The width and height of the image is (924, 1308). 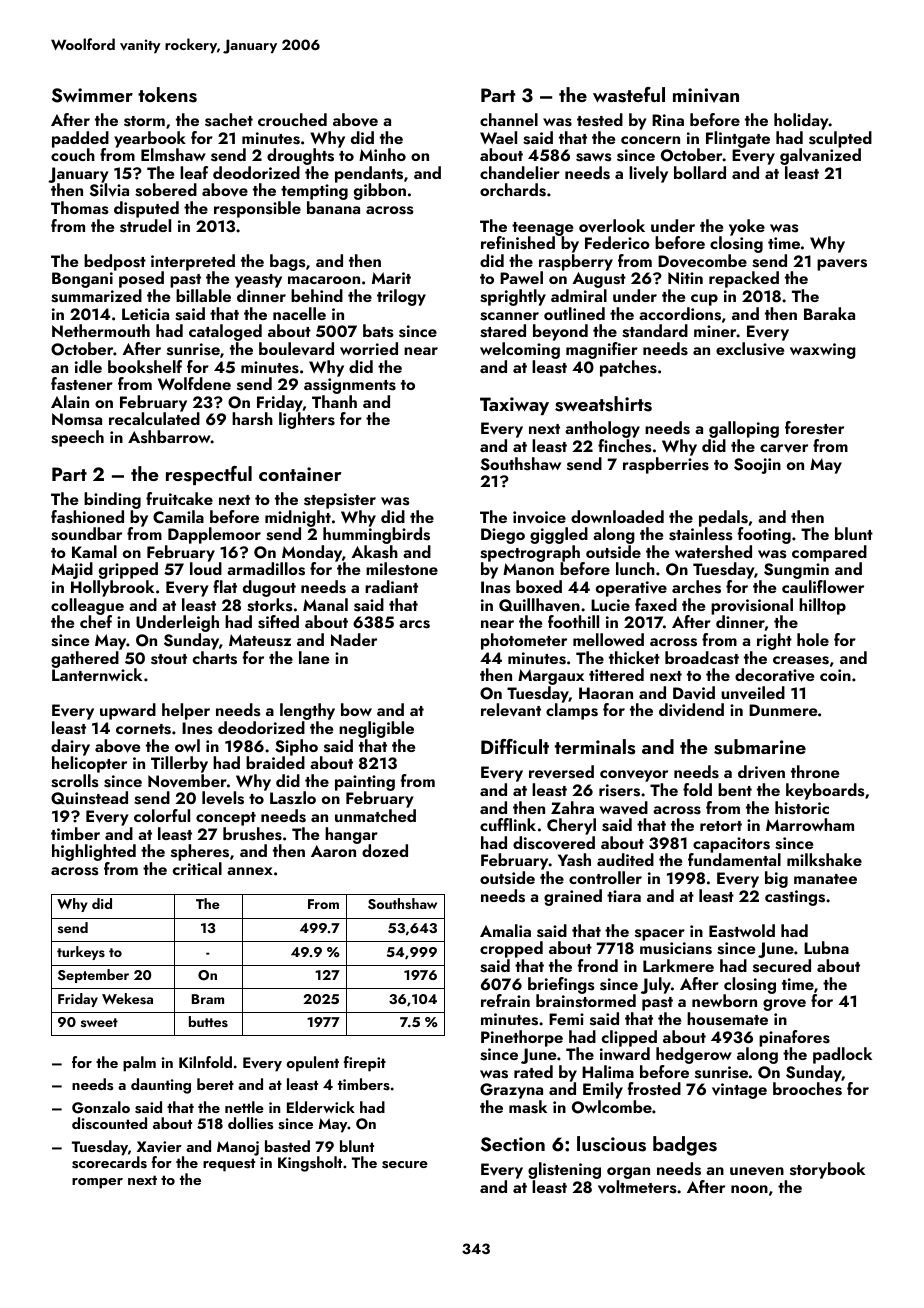 I want to click on glistening, so click(x=564, y=1170).
